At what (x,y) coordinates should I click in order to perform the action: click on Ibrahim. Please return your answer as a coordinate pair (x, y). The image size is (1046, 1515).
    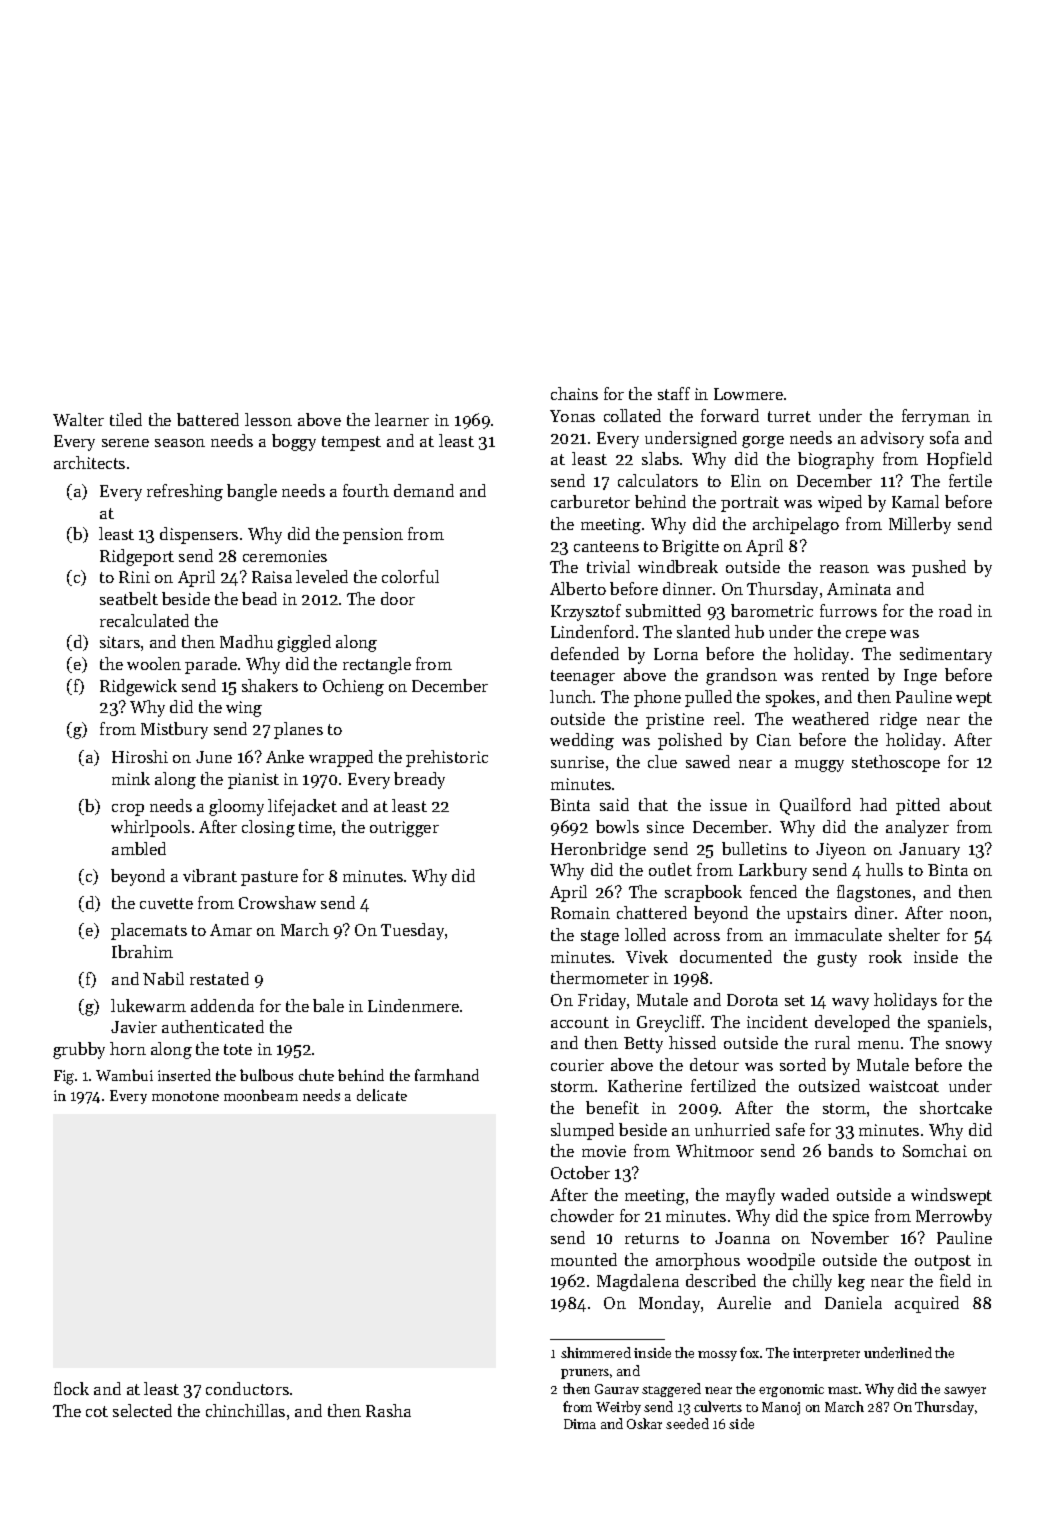
    Looking at the image, I should click on (142, 951).
